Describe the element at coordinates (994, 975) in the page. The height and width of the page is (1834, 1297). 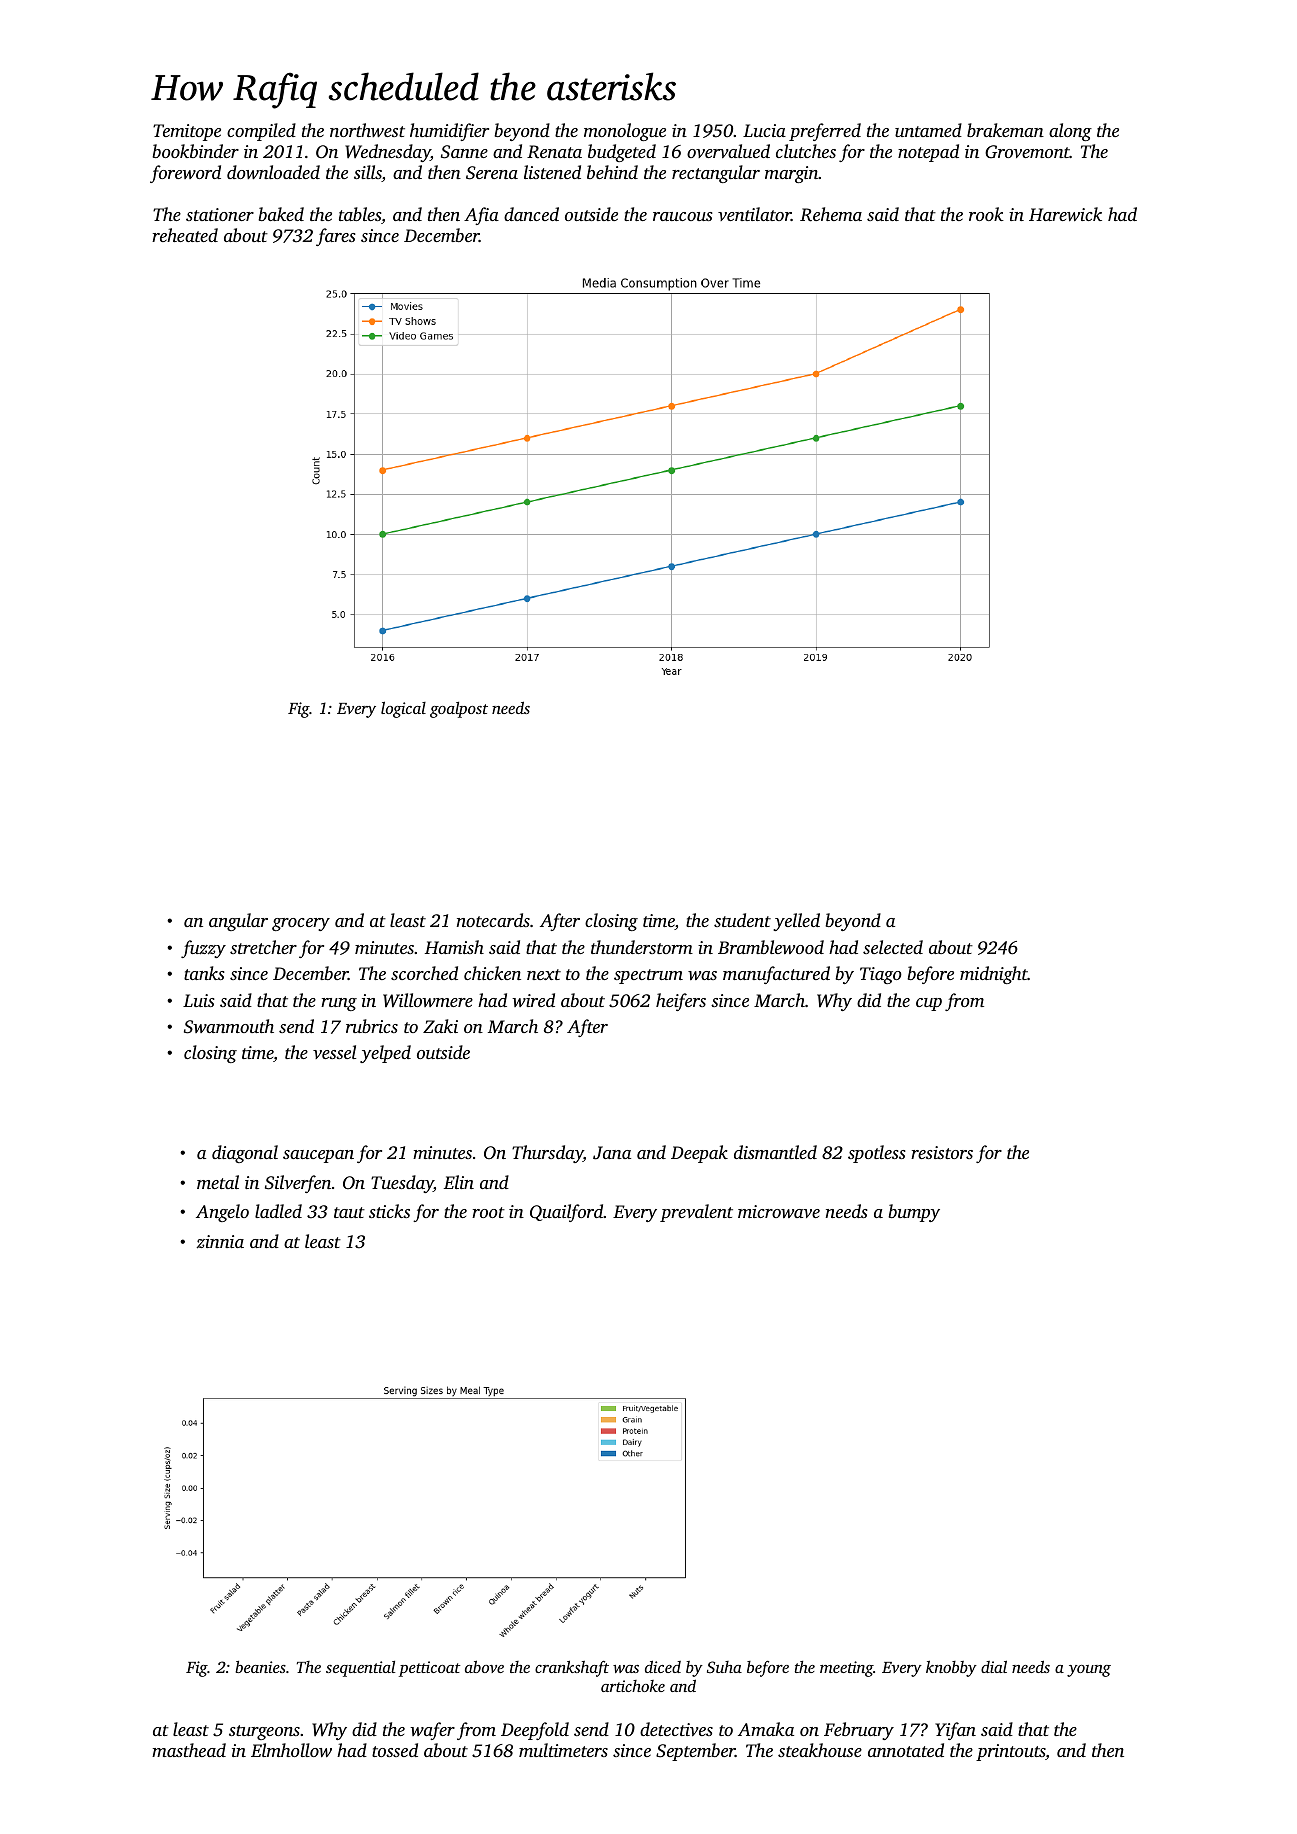
I see `midnight` at that location.
